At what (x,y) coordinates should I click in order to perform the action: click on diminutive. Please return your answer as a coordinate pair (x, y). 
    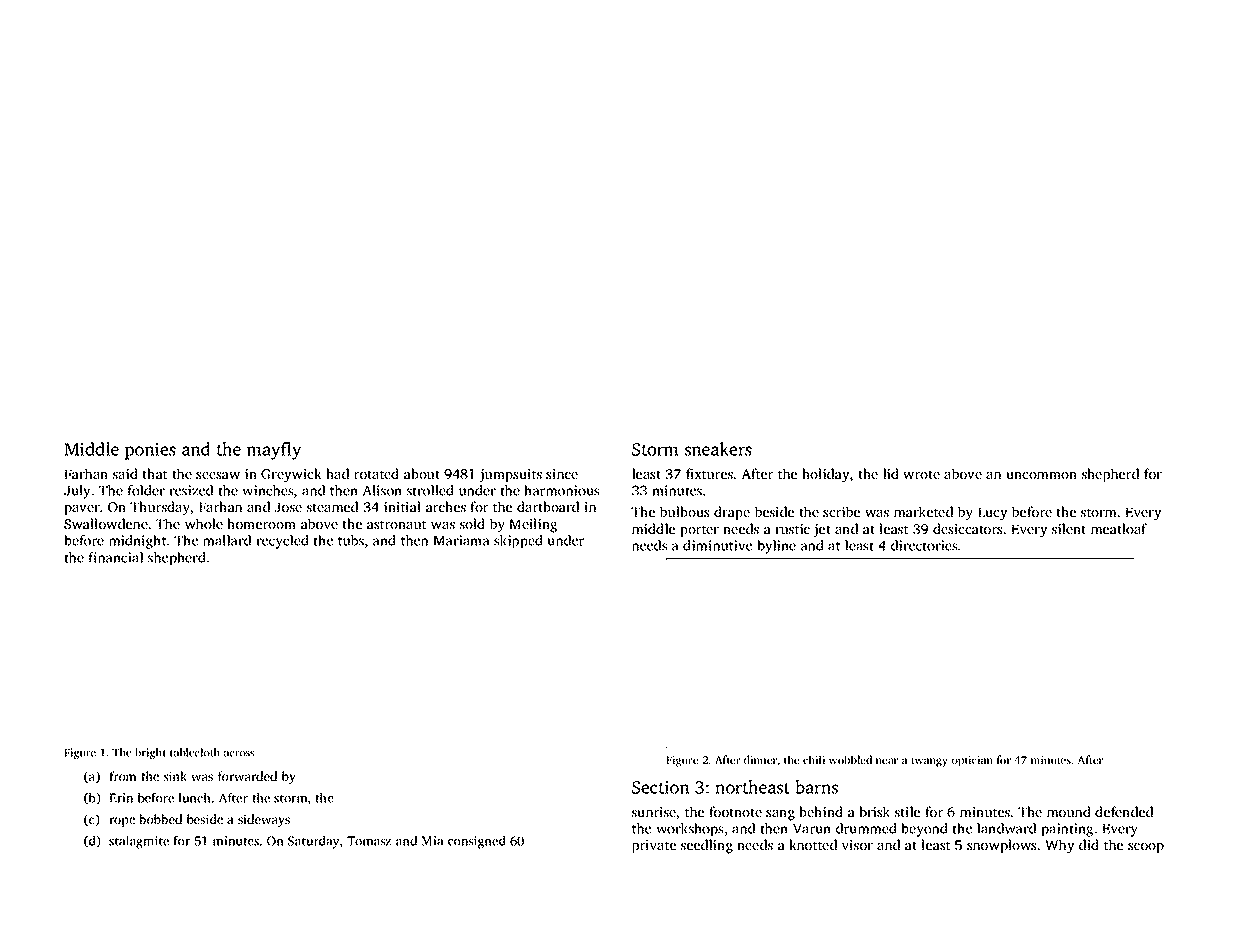
    Looking at the image, I should click on (717, 545).
